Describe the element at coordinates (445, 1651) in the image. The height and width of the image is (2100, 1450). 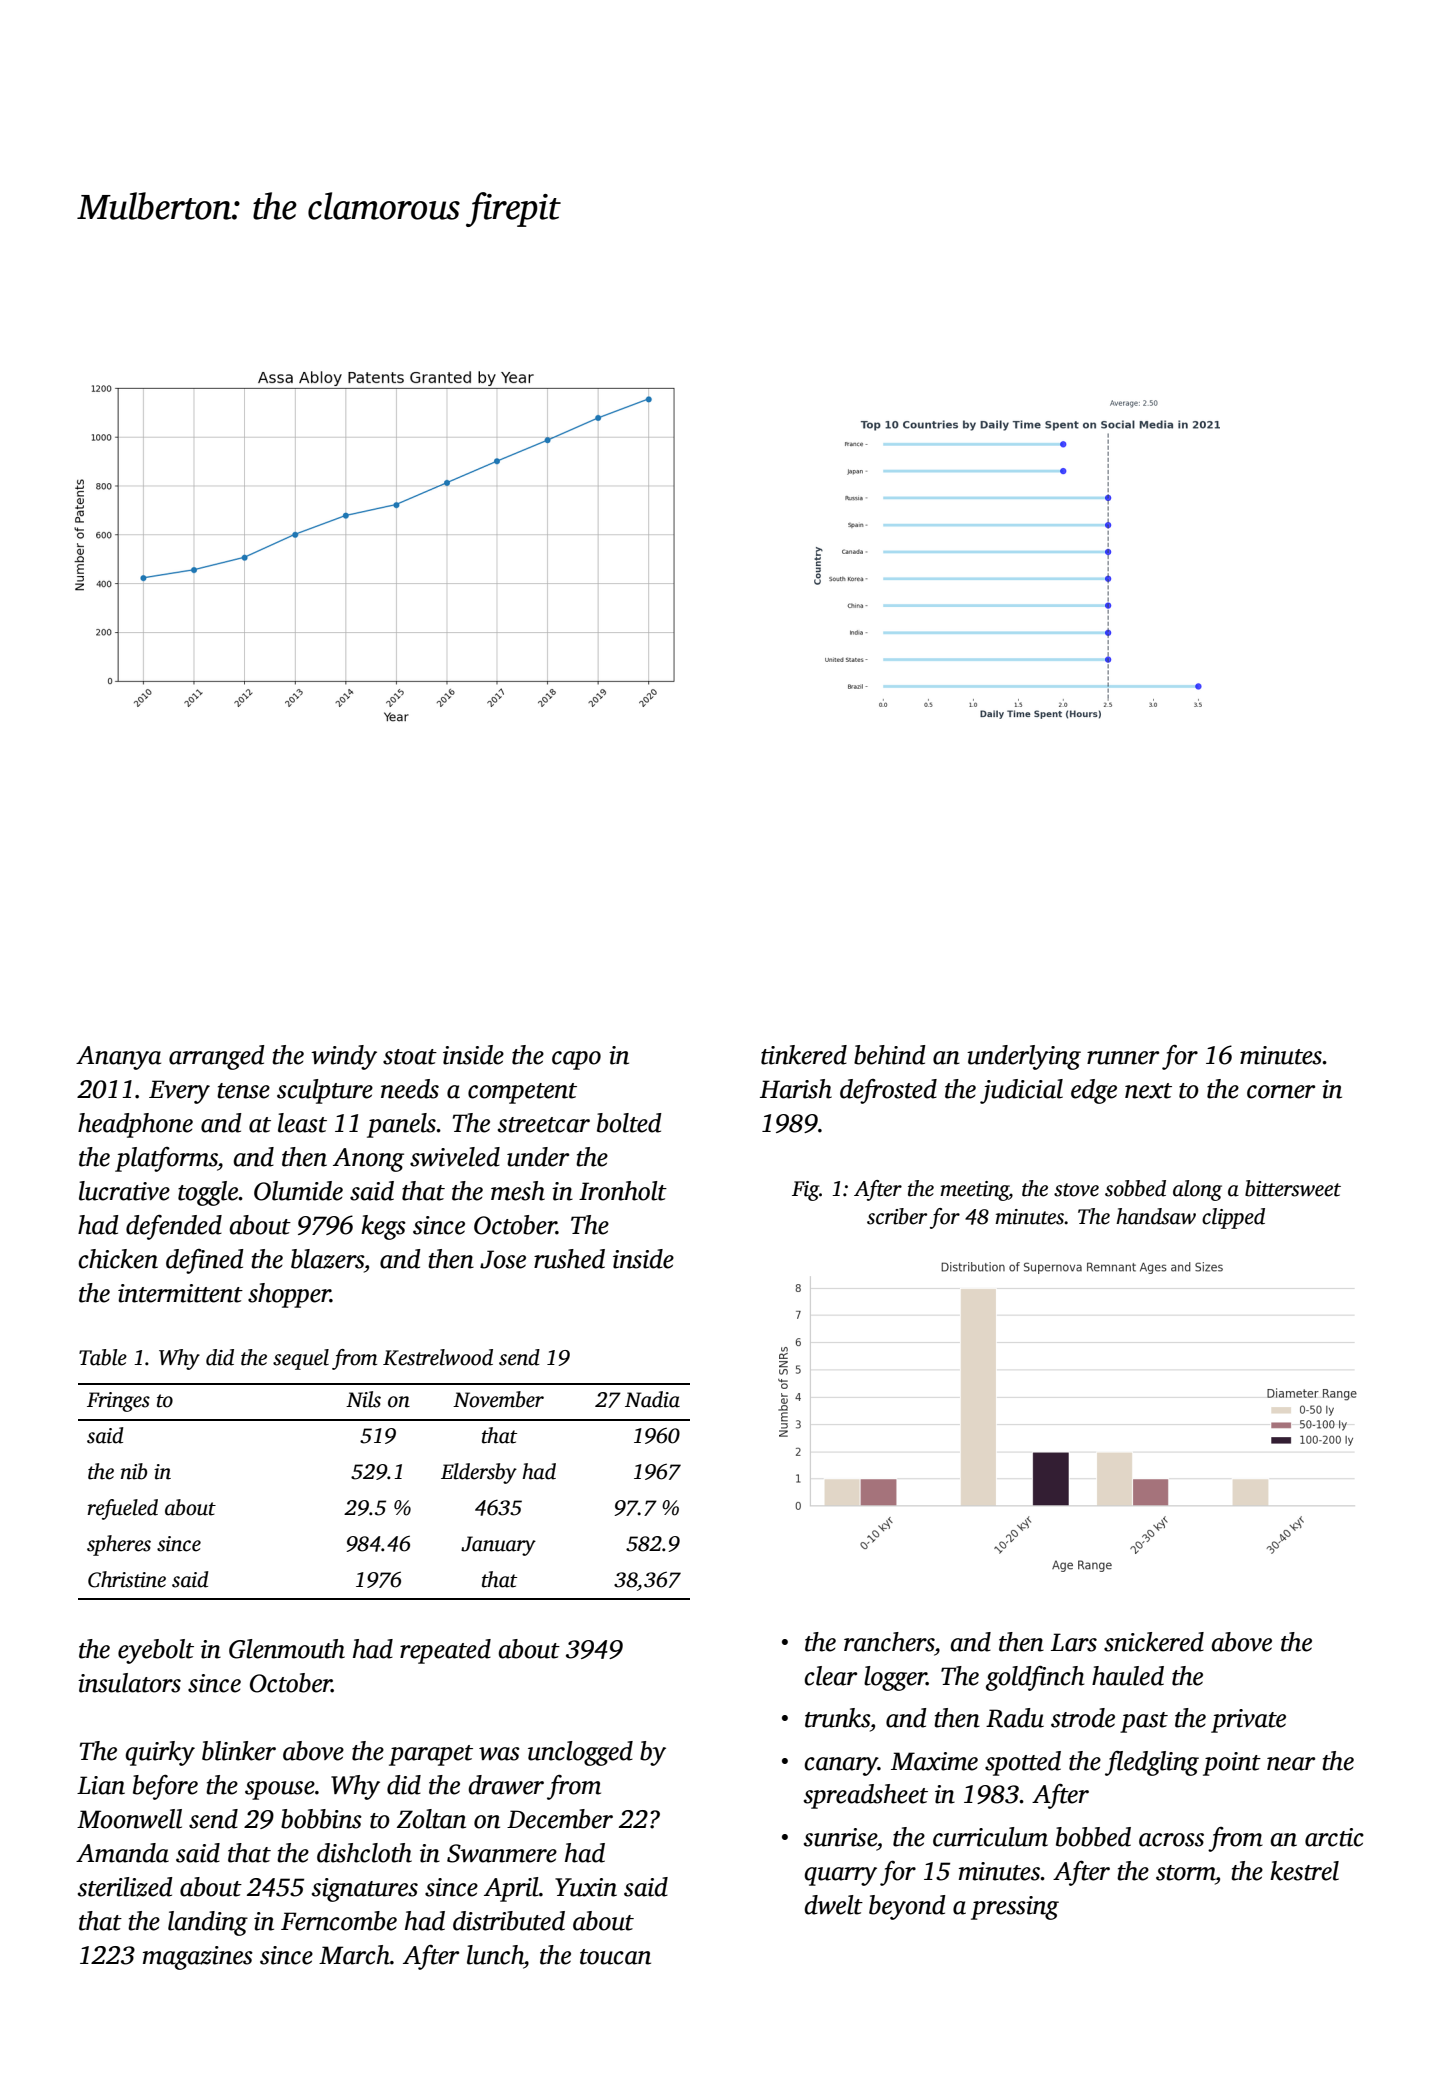
I see `repeated` at that location.
